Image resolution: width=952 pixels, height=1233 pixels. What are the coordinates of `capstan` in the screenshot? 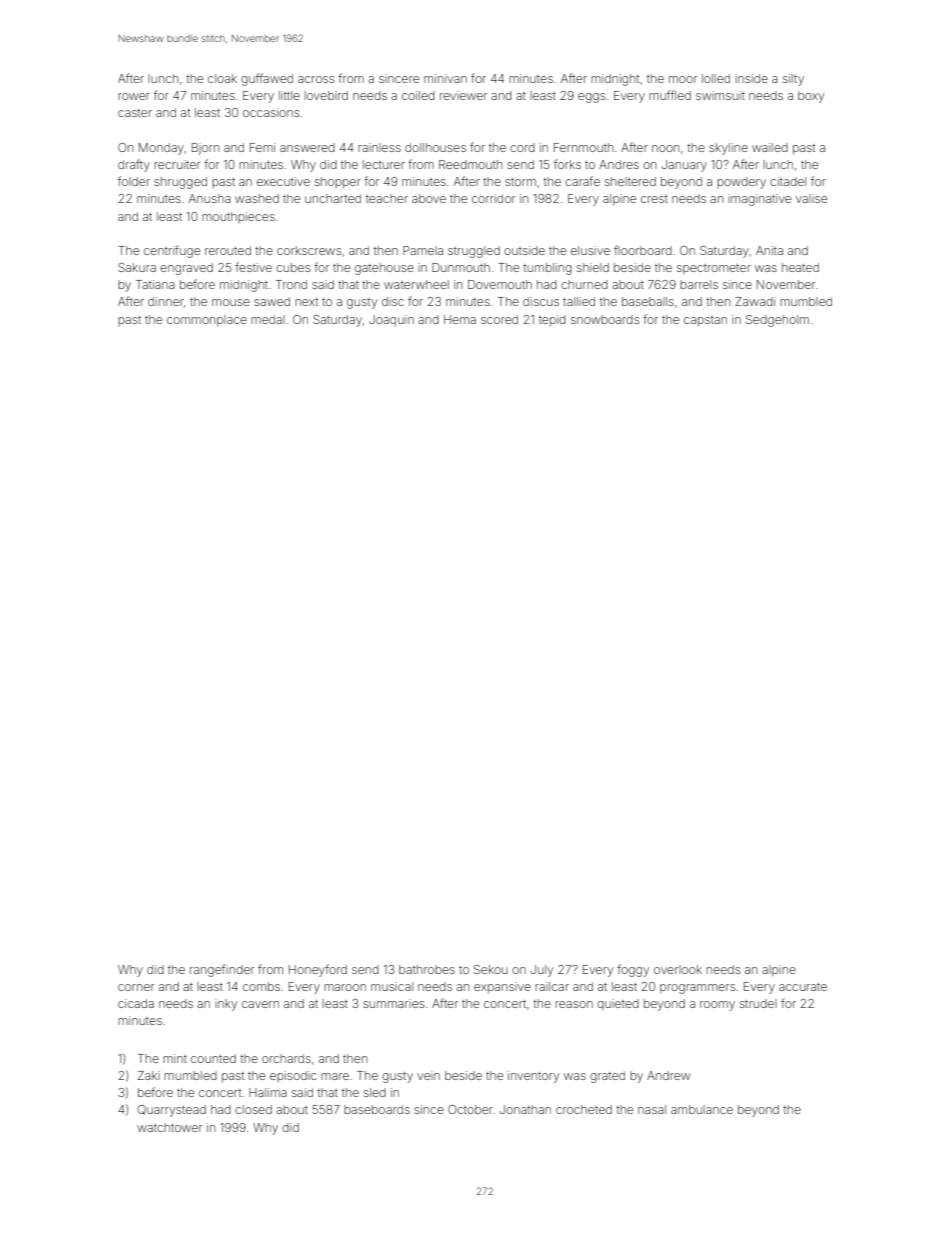 It's located at (705, 321).
